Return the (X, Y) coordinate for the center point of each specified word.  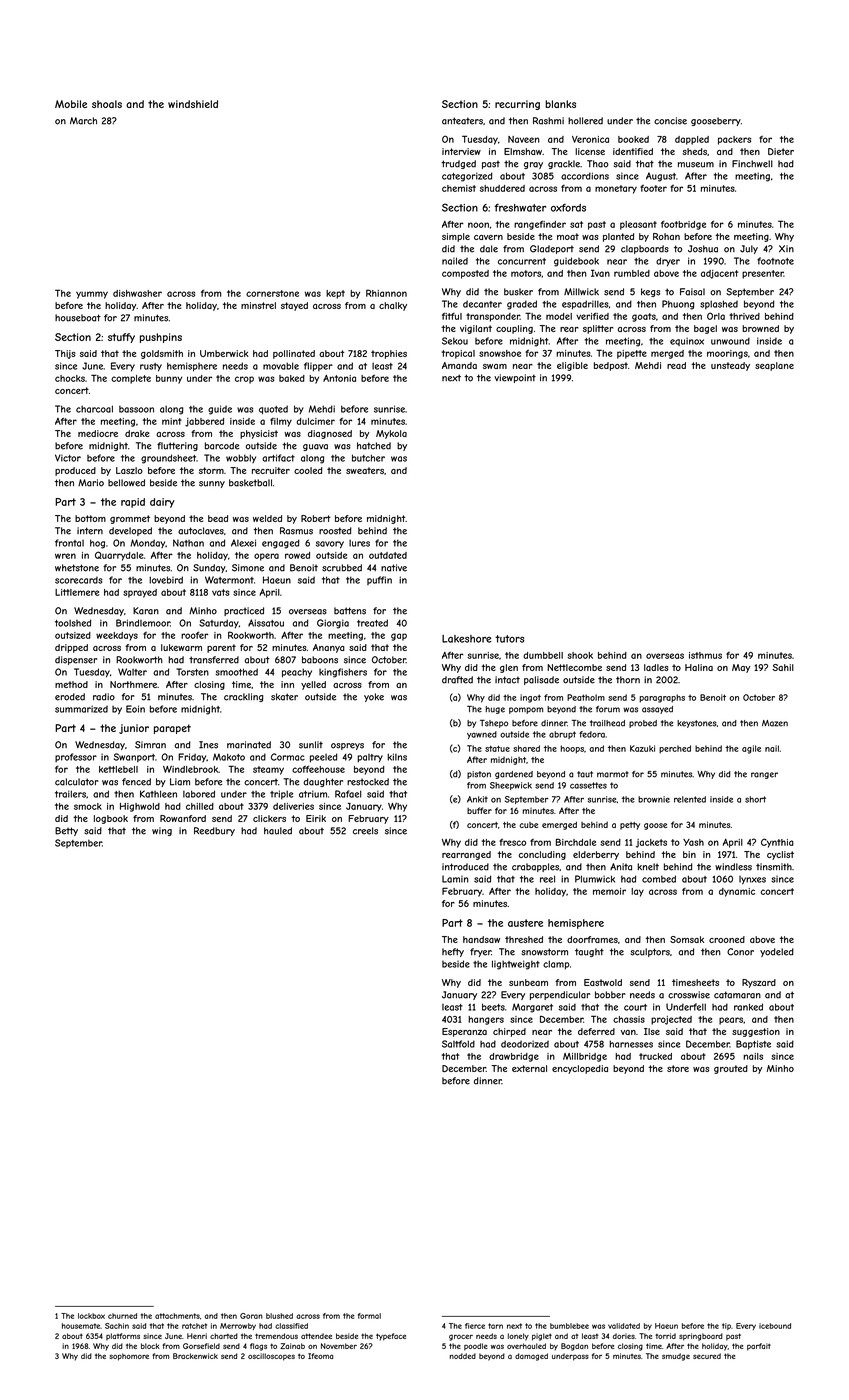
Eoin (135, 709)
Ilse (652, 1031)
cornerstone (272, 293)
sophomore (129, 1357)
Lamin (455, 879)
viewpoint (515, 378)
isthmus (705, 655)
